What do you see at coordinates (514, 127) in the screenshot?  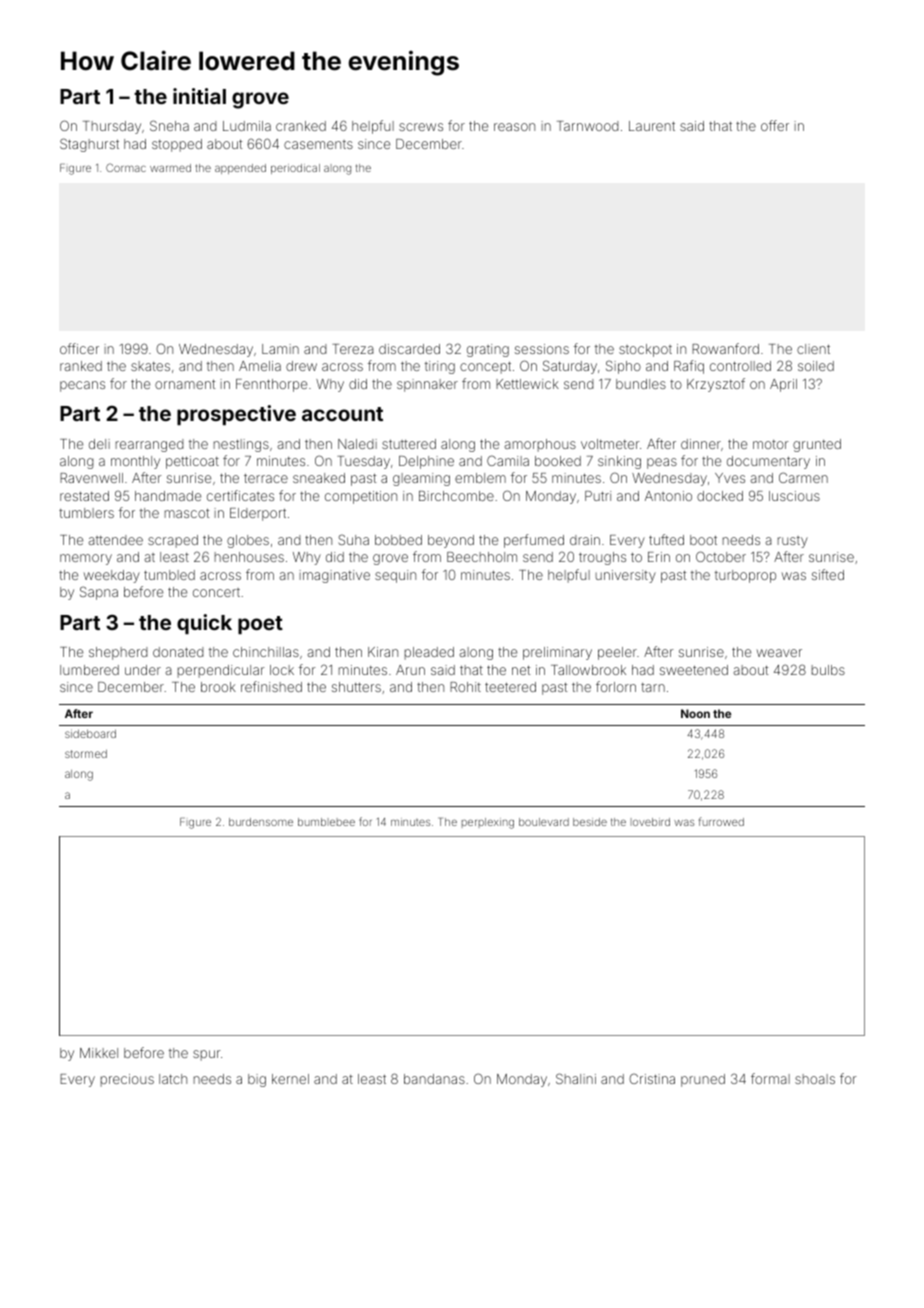 I see `reason` at bounding box center [514, 127].
